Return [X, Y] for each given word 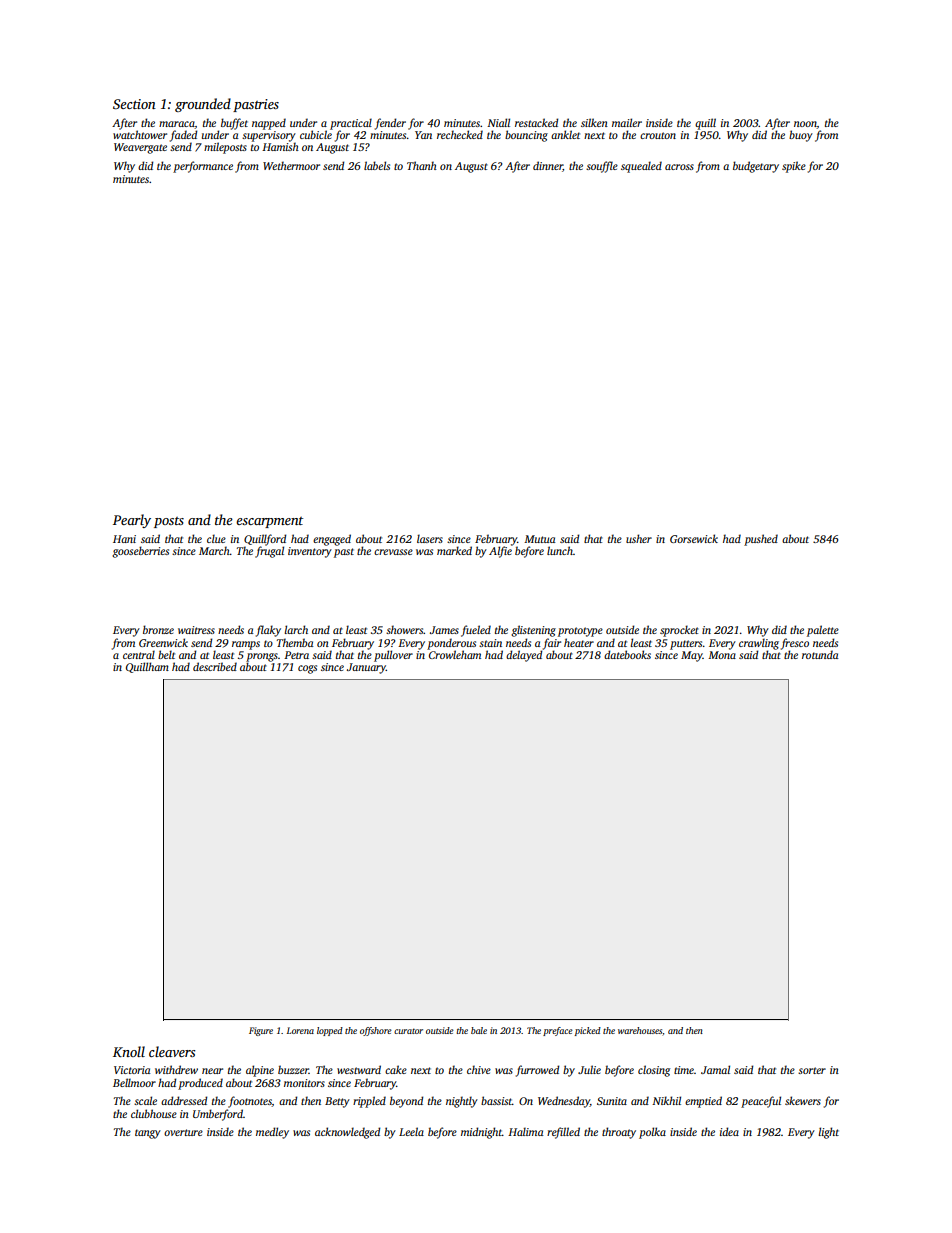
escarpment [269, 522]
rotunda [820, 654]
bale [479, 1030]
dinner [548, 166]
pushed [761, 540]
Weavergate [140, 148]
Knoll [129, 1051]
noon [805, 125]
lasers [430, 538]
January [366, 668]
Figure [261, 1031]
